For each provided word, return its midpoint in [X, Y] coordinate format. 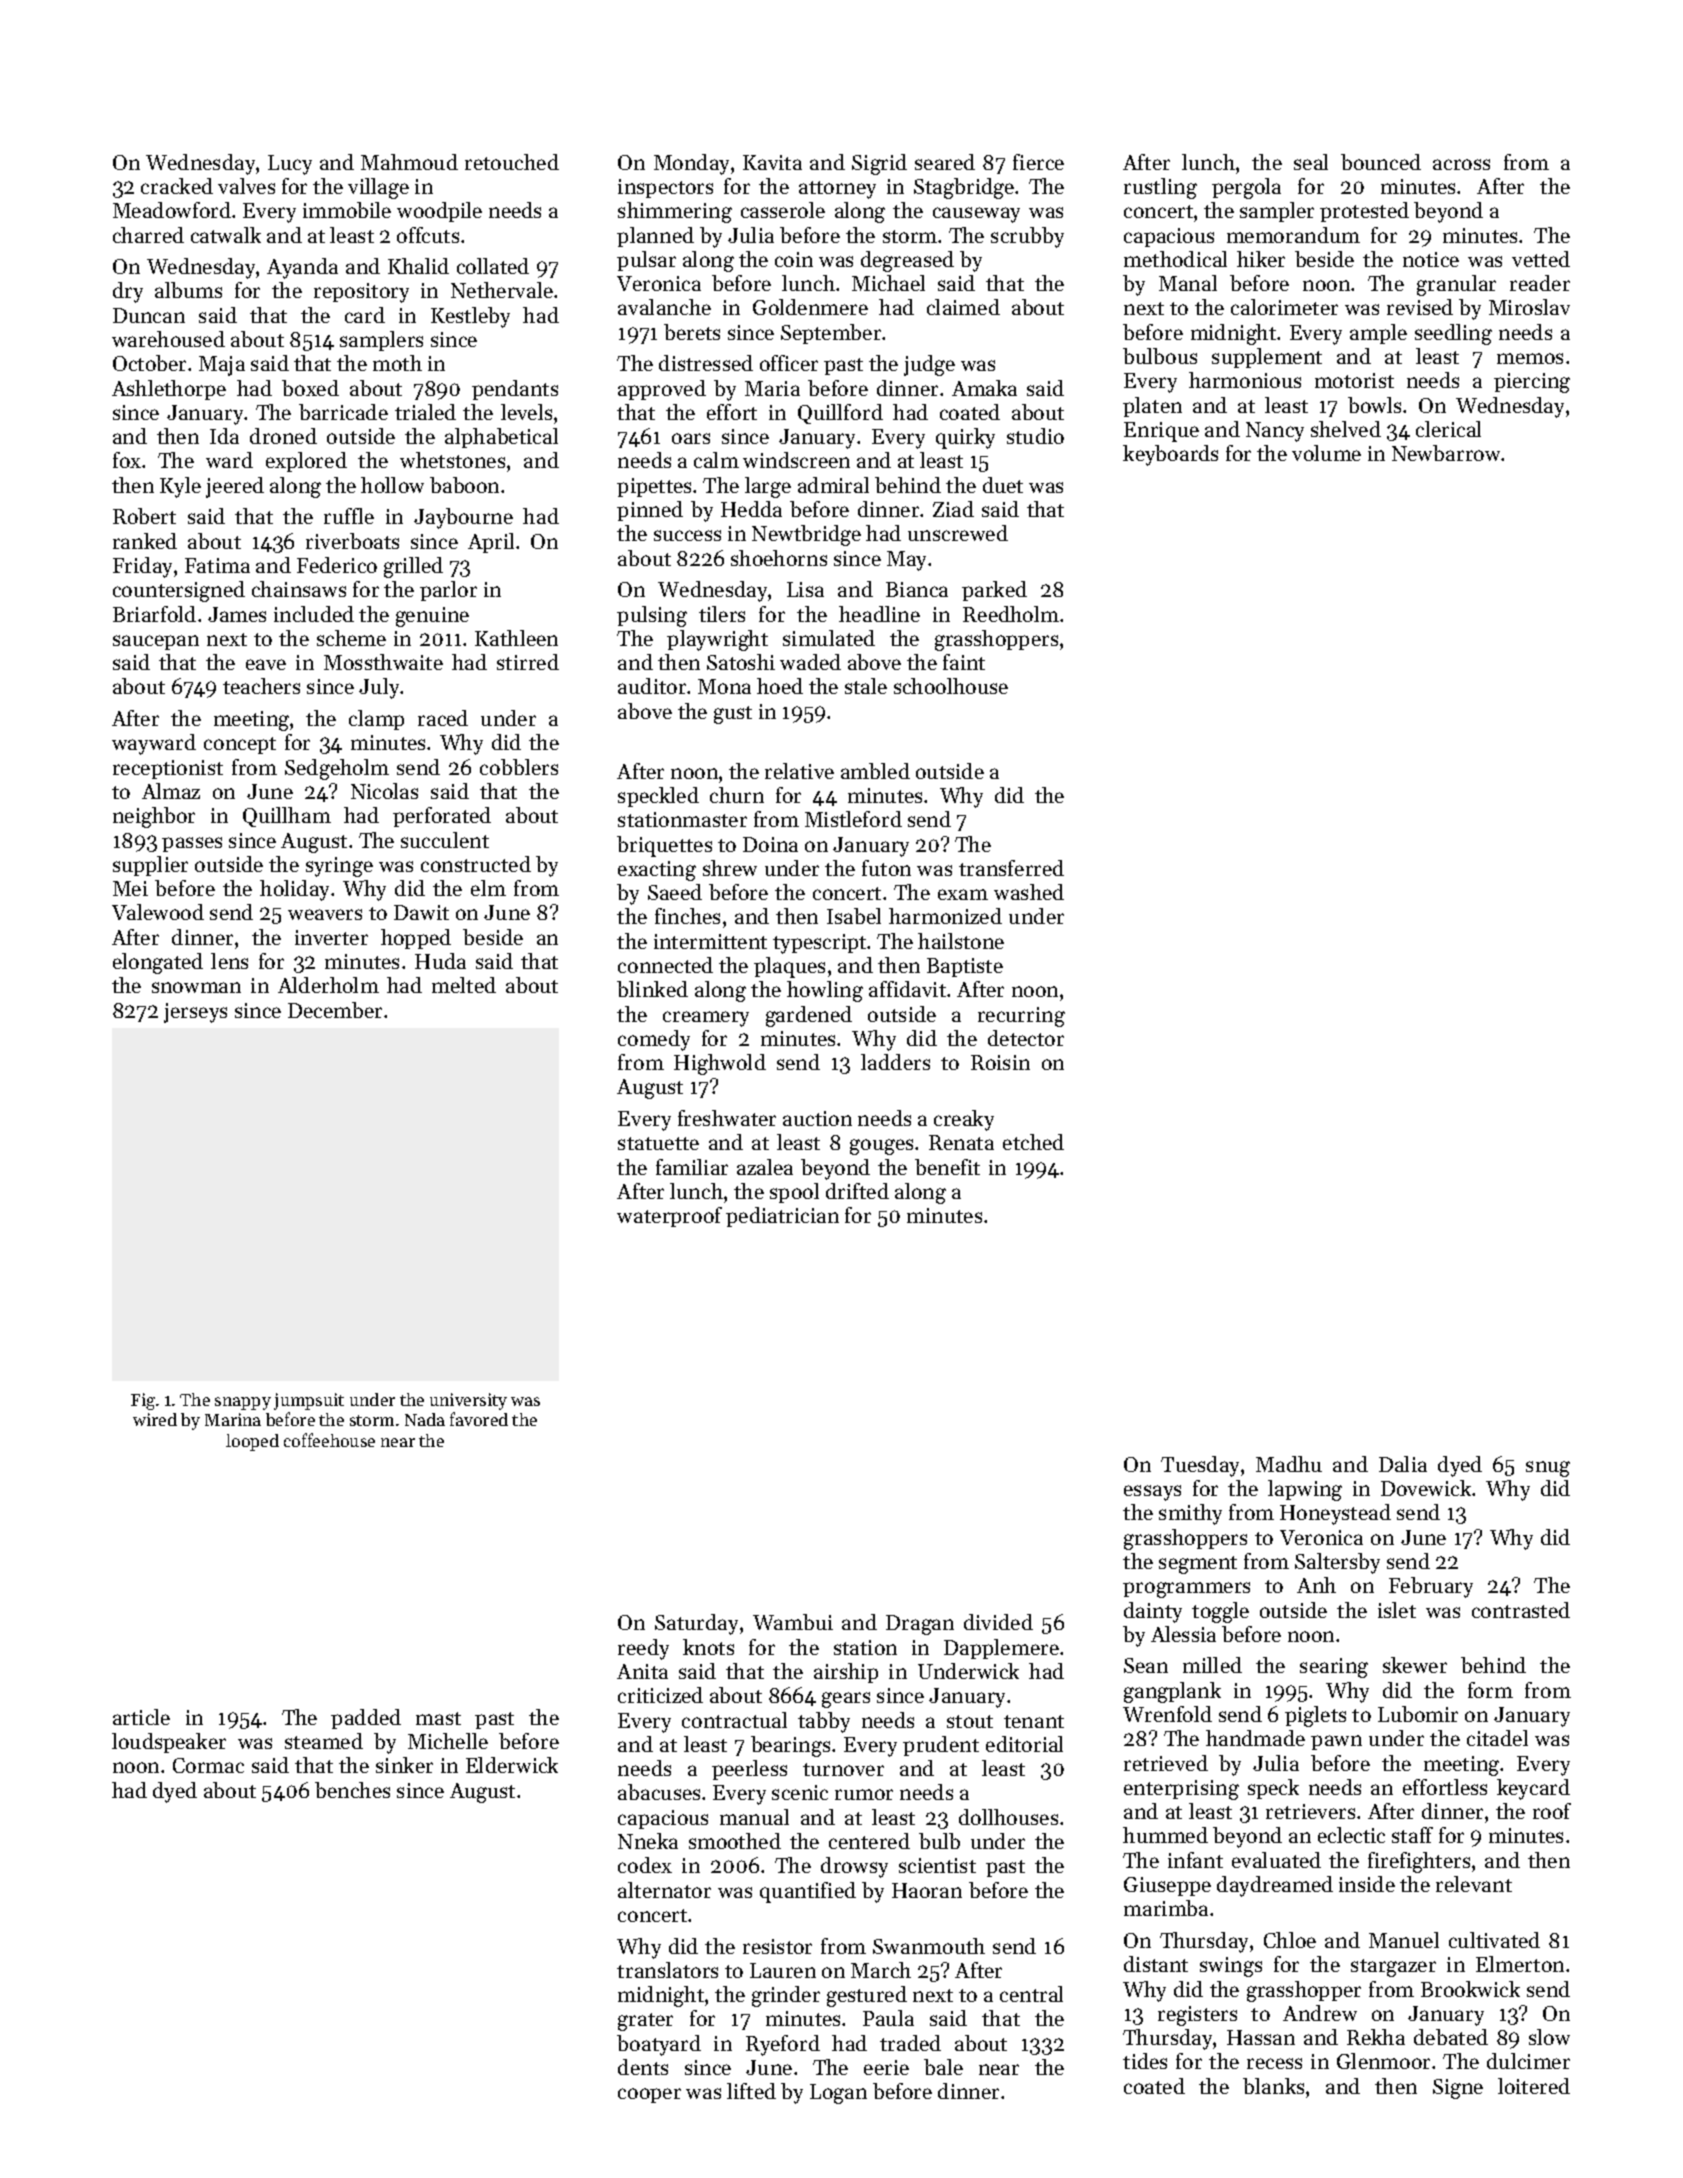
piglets [1315, 1716]
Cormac [208, 1765]
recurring [1021, 1017]
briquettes [664, 846]
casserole [783, 210]
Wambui [793, 1622]
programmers [1186, 1590]
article [141, 1717]
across [1461, 164]
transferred [1011, 868]
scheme [351, 638]
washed [1029, 892]
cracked [177, 186]
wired [155, 1419]
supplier [150, 866]
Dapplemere [1001, 1649]
